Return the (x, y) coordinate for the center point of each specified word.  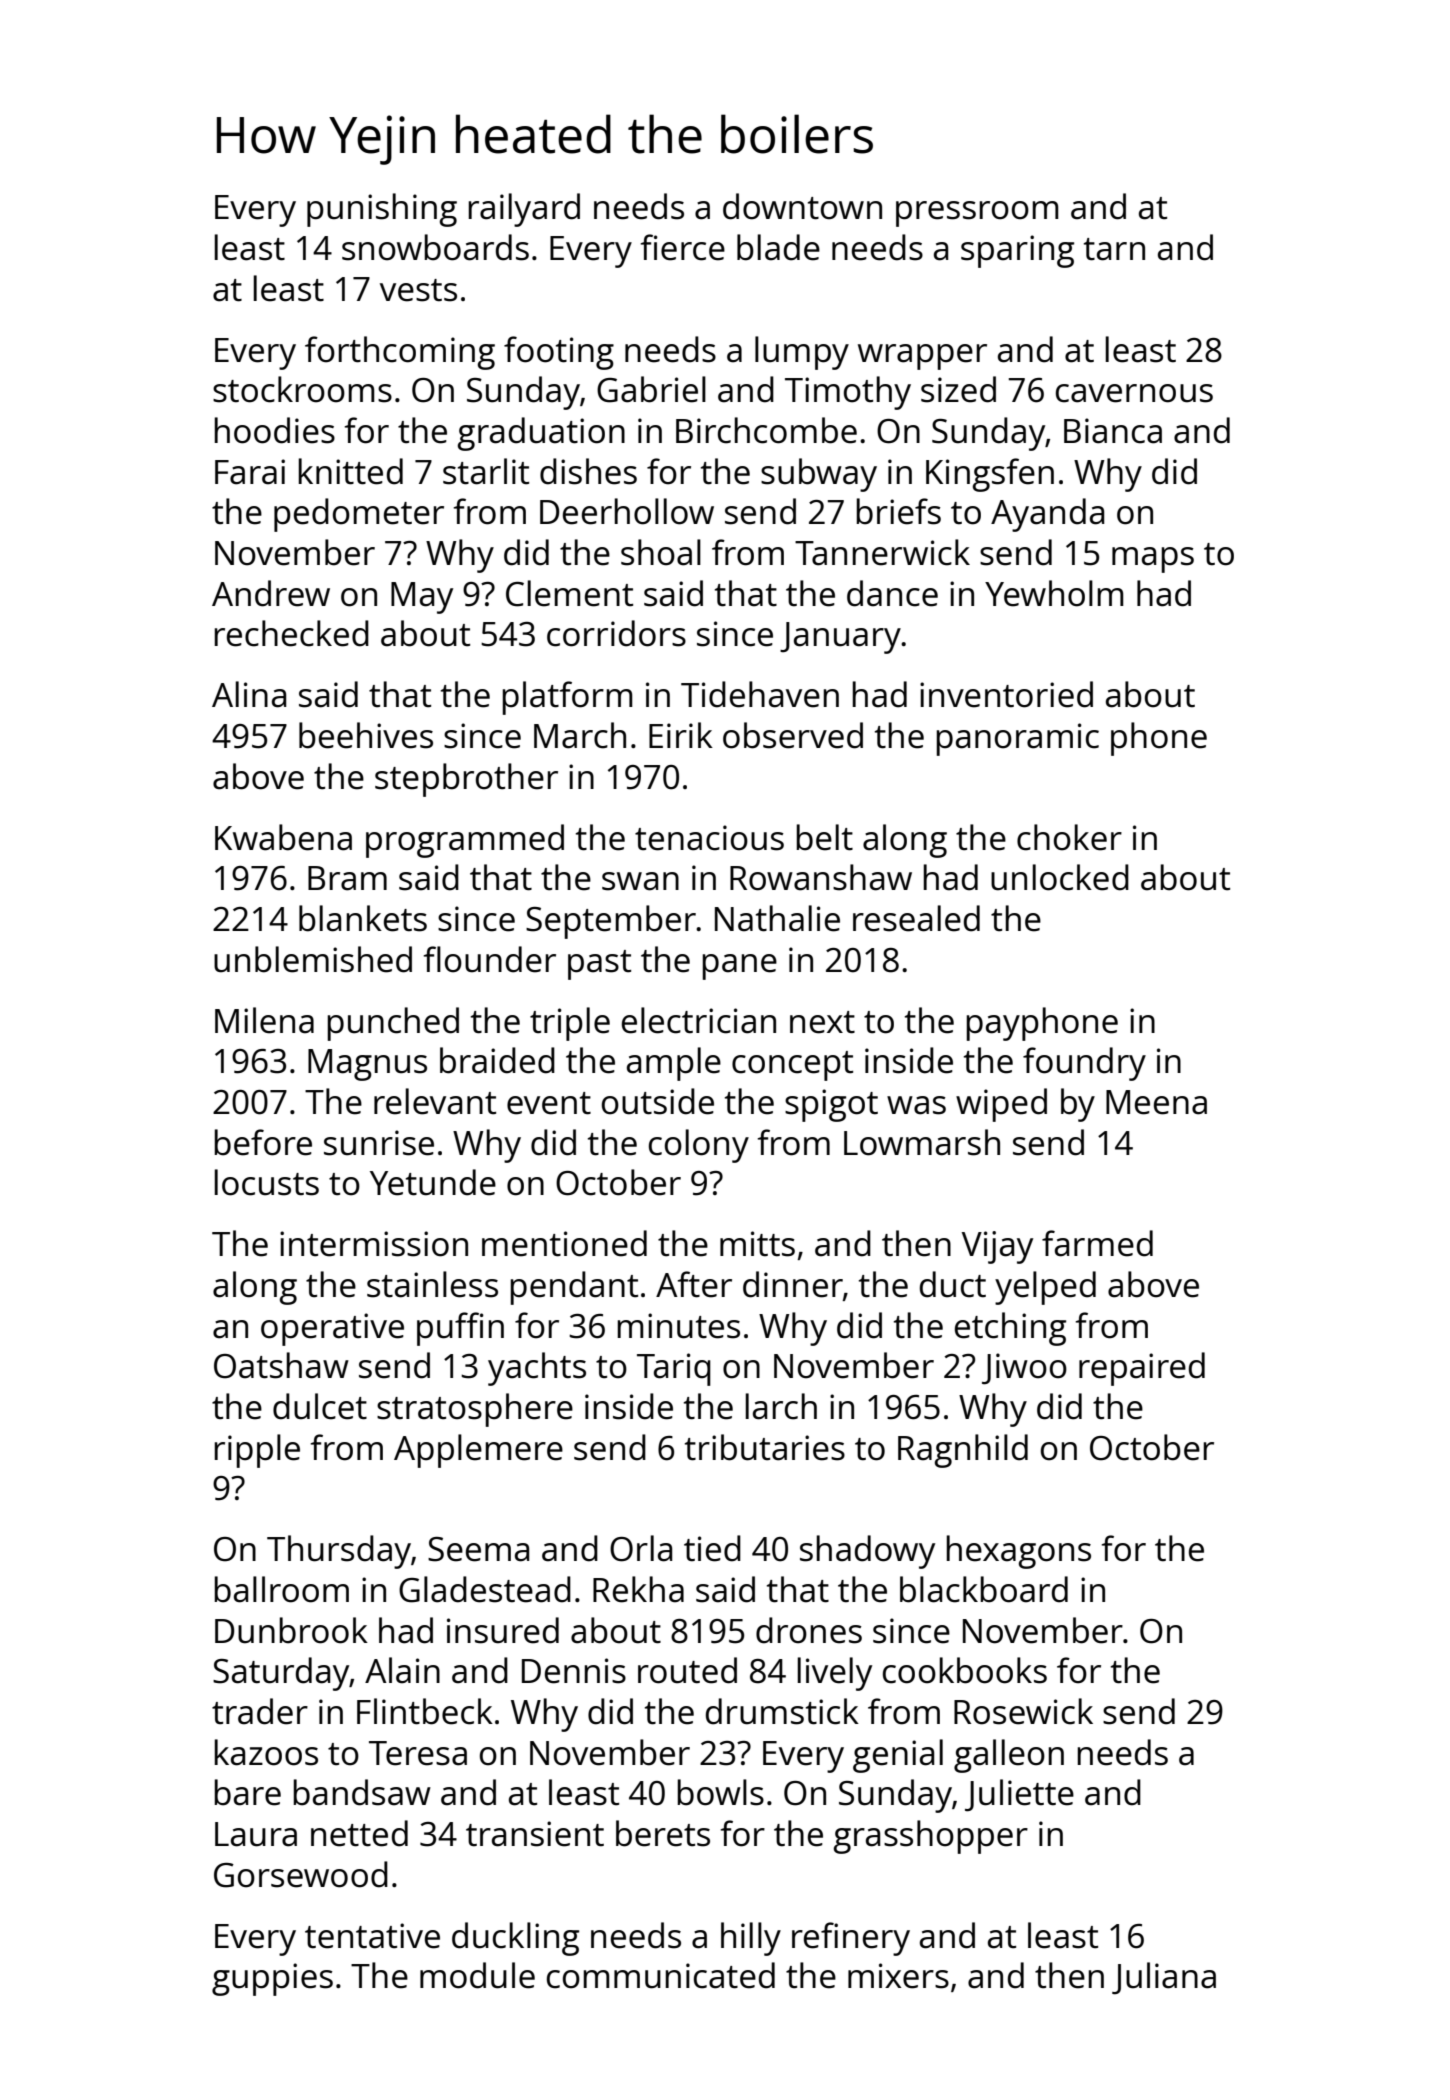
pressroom (977, 214)
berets (663, 1833)
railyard (524, 210)
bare (247, 1792)
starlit (486, 471)
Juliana (1164, 1978)
